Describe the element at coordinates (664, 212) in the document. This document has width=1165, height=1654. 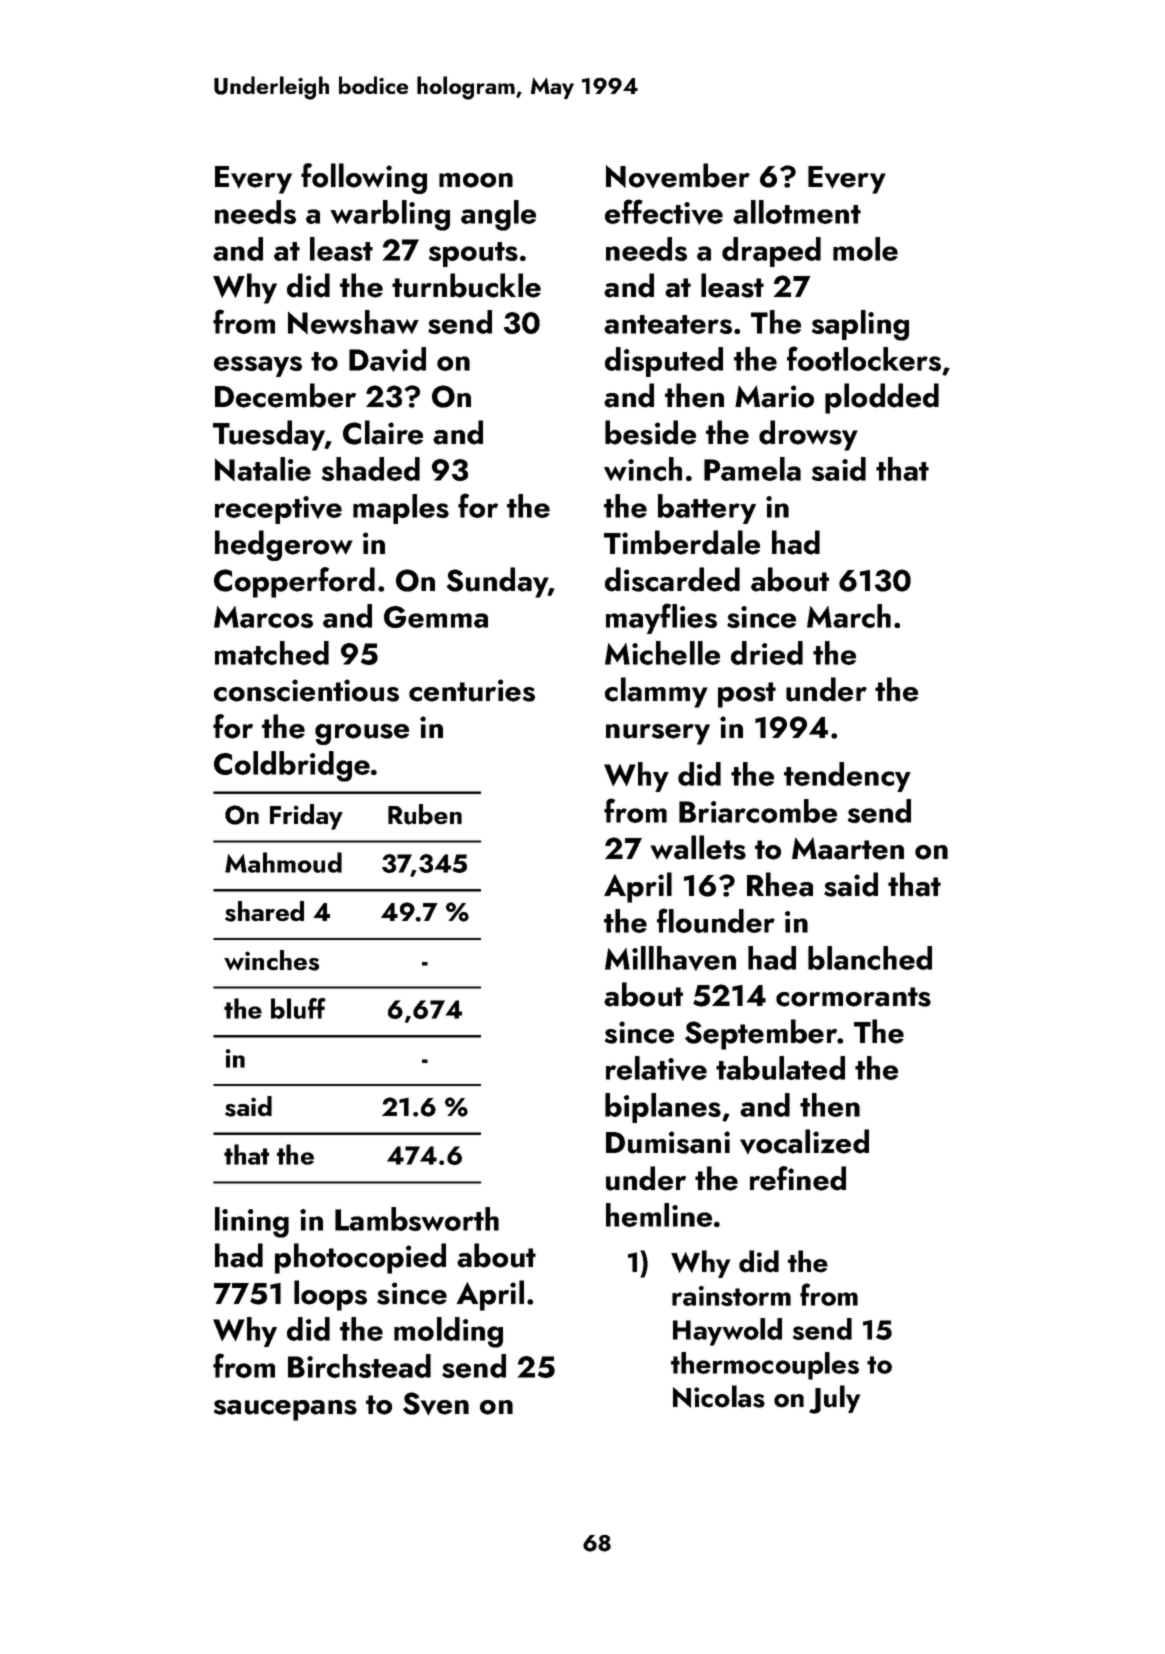
I see `effective` at that location.
